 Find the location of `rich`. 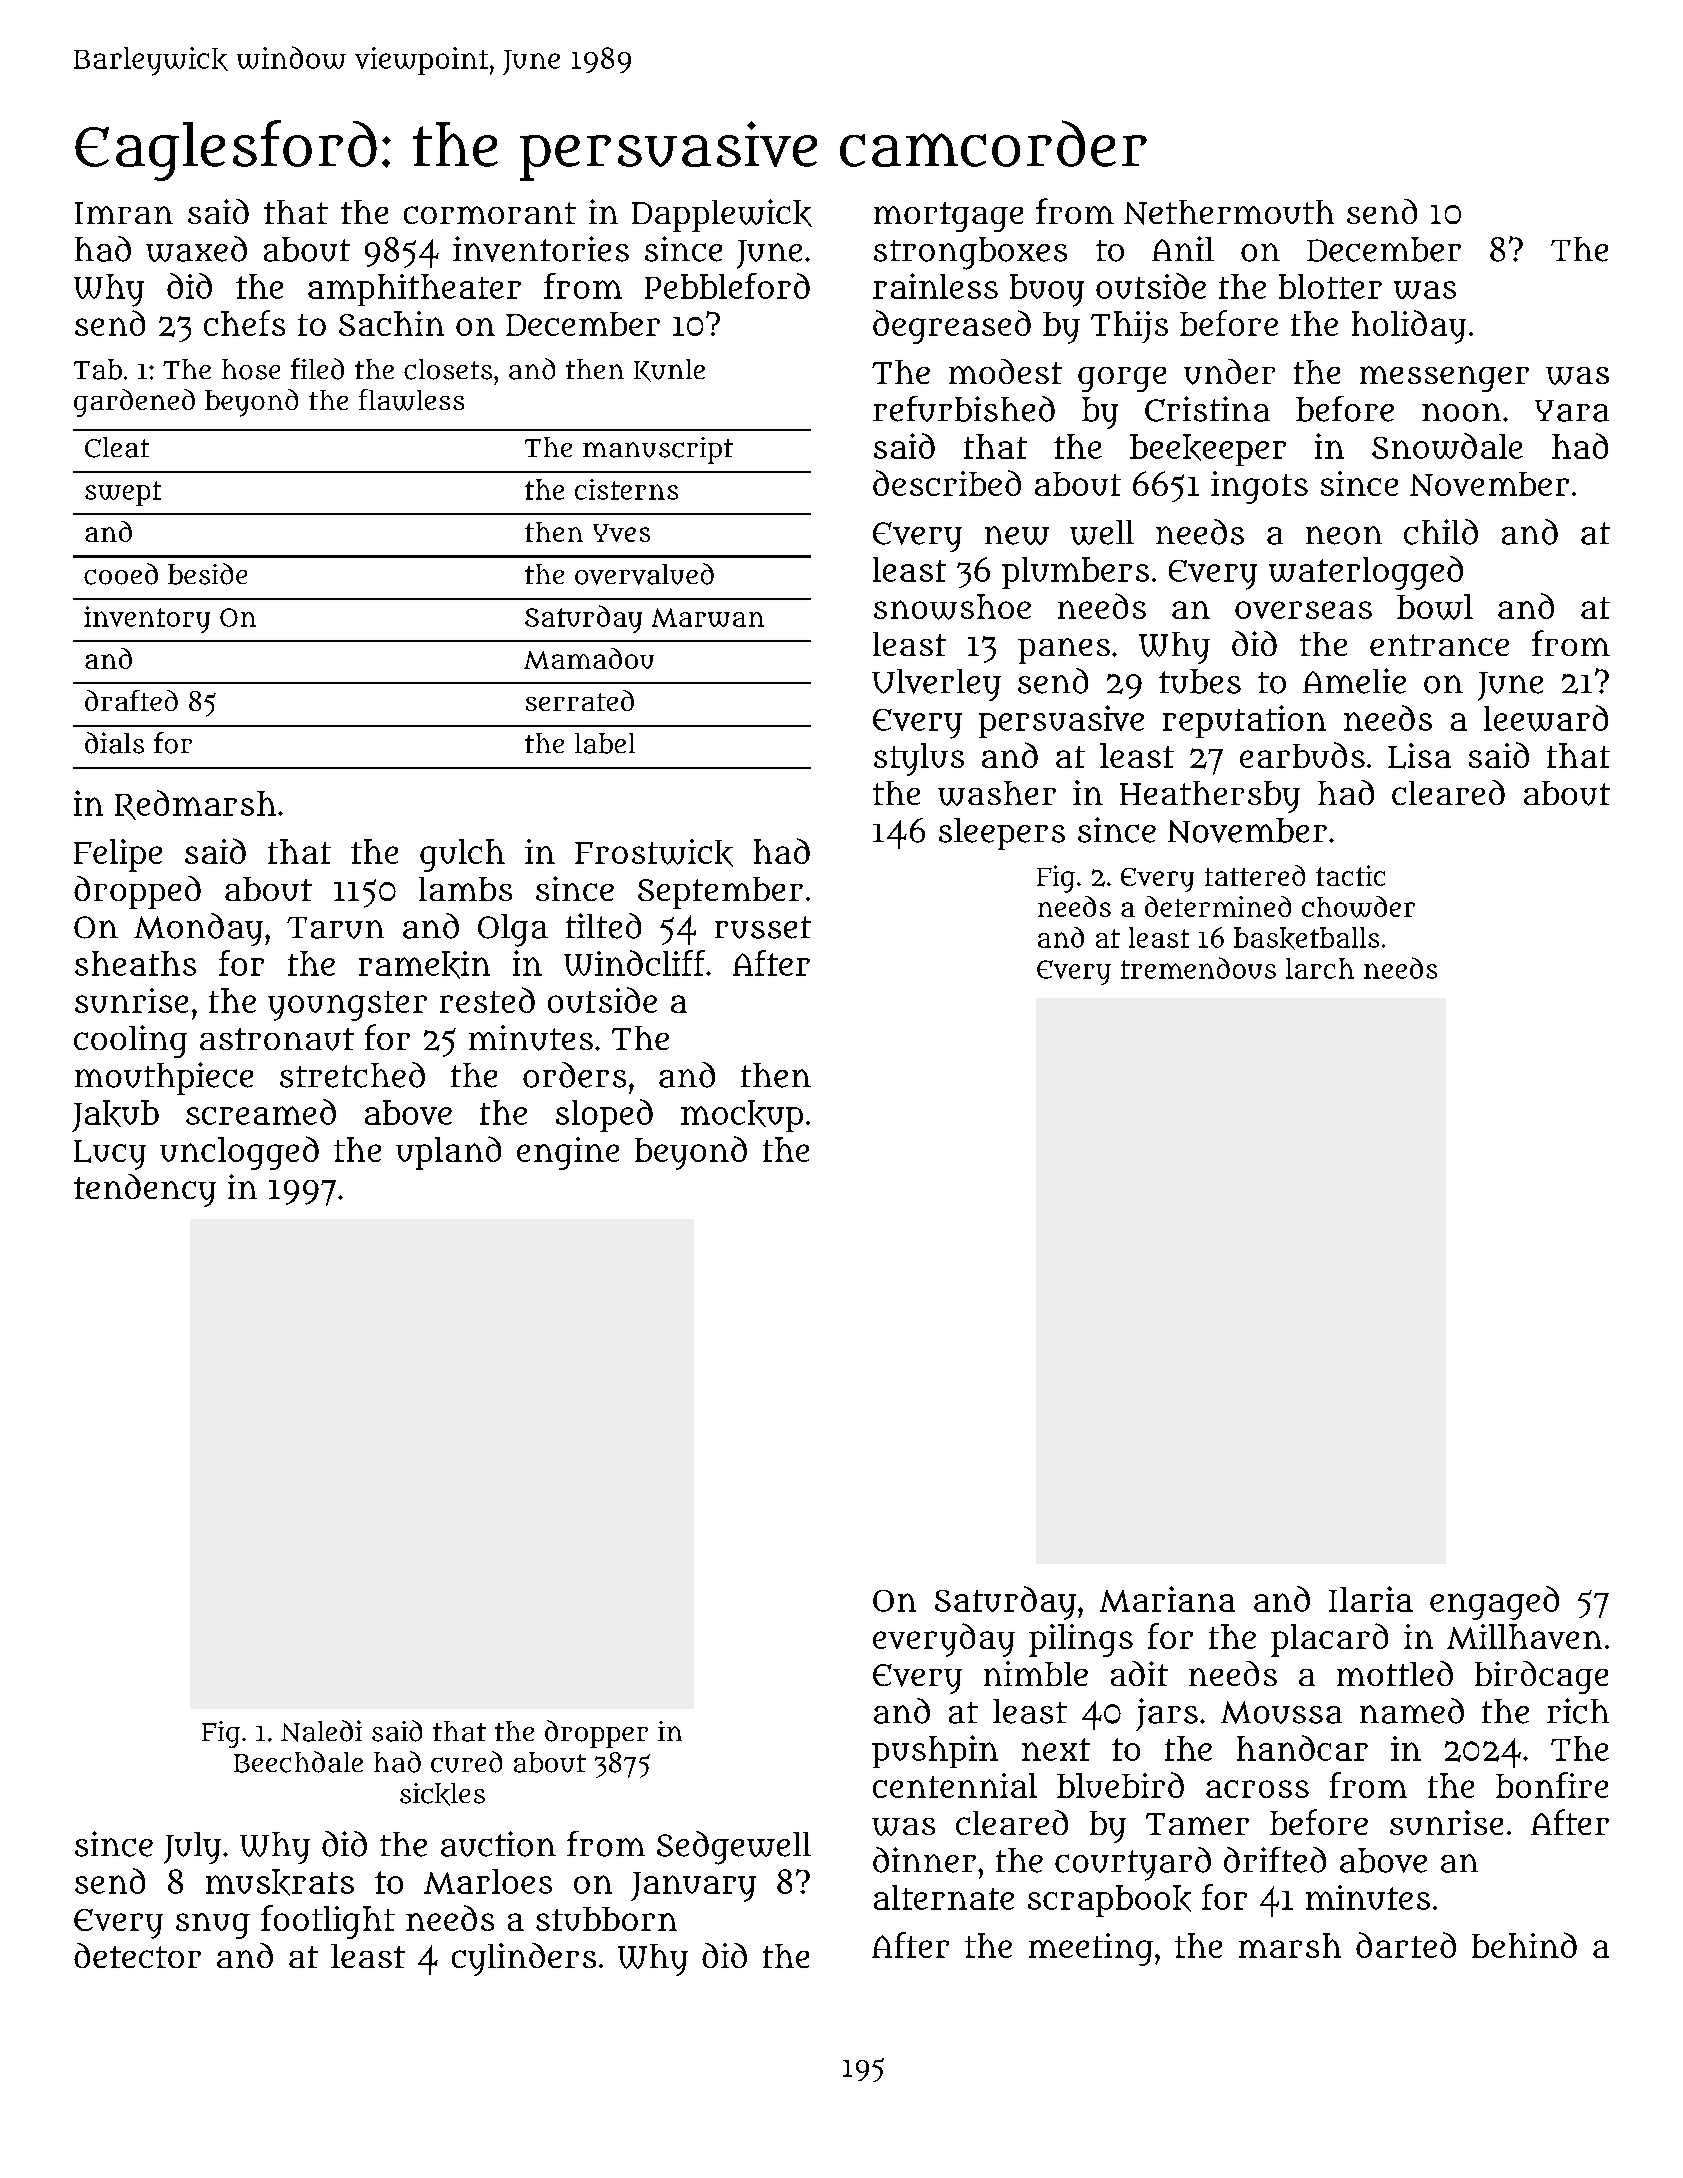

rich is located at coordinates (1578, 1711).
